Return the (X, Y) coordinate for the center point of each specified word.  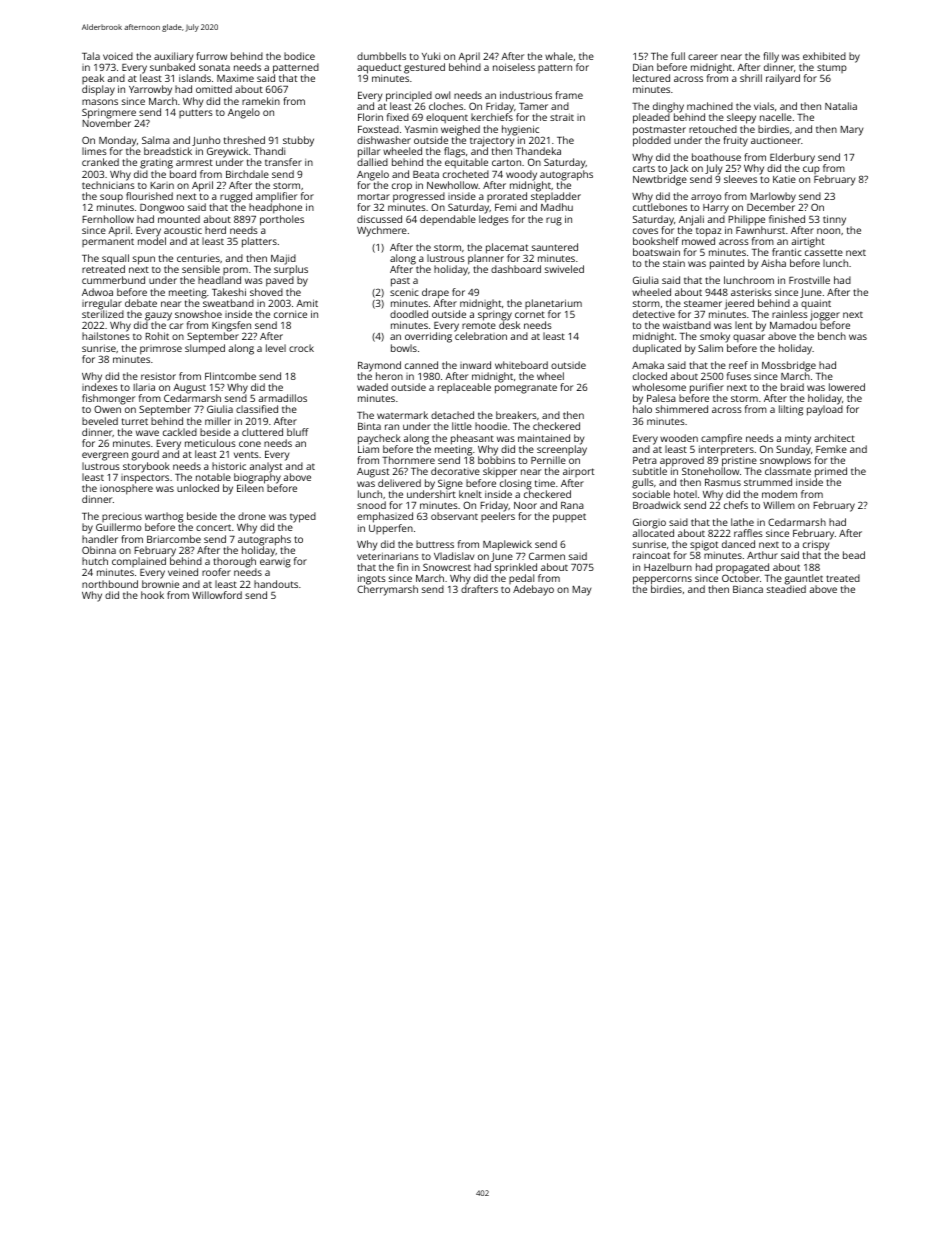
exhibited (824, 56)
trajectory (492, 142)
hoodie (491, 426)
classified (257, 409)
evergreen (105, 456)
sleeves (740, 179)
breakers (516, 415)
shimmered (682, 409)
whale (559, 56)
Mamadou (793, 325)
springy (495, 316)
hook (152, 595)
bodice (299, 56)
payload (825, 411)
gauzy (158, 316)
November (106, 123)
